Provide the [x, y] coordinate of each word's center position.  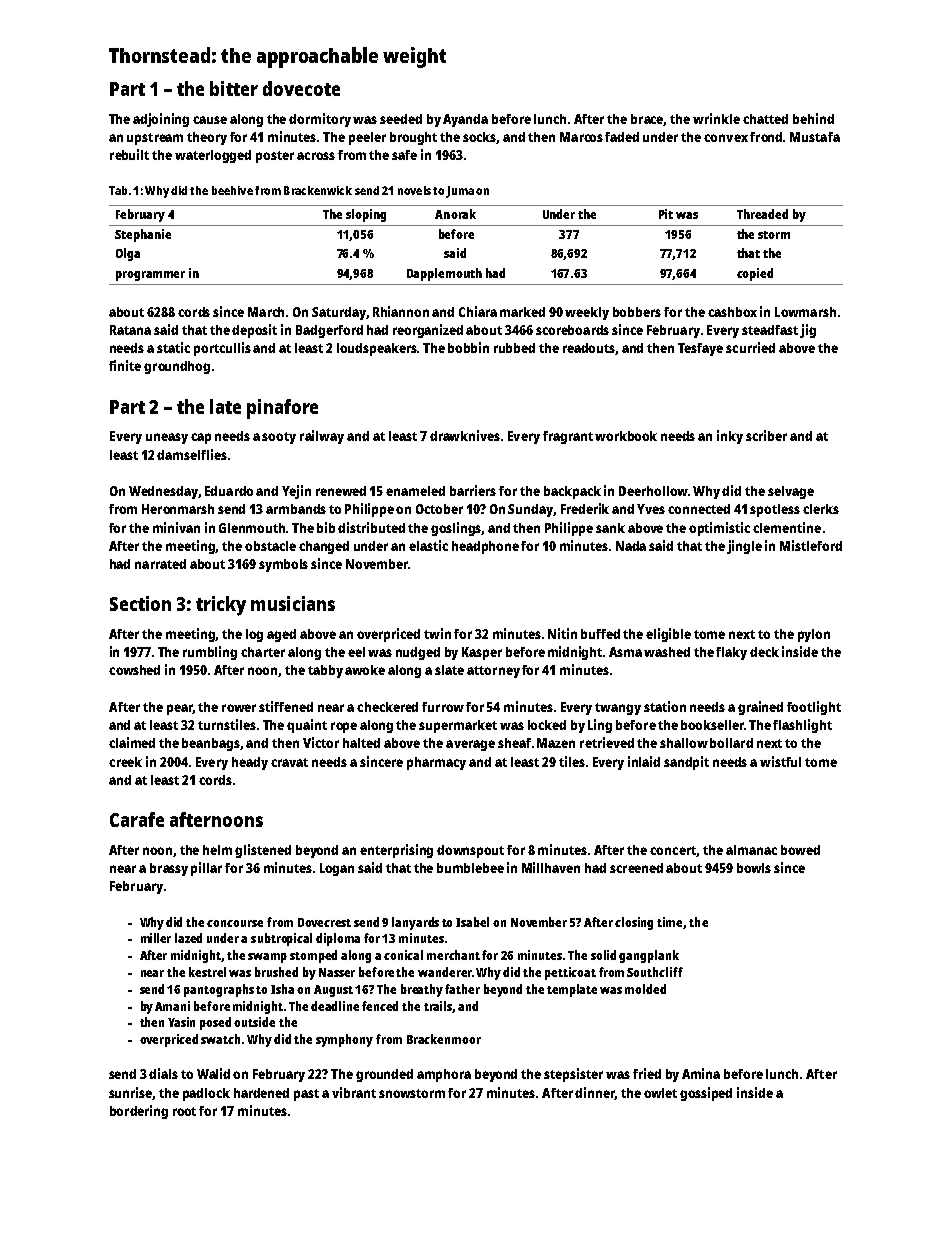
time [670, 923]
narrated [160, 564]
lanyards [415, 923]
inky [730, 437]
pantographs [219, 990]
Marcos [581, 137]
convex [726, 138]
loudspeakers [377, 349]
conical [403, 955]
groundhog [177, 367]
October [439, 509]
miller [156, 938]
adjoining [161, 120]
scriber [766, 435]
